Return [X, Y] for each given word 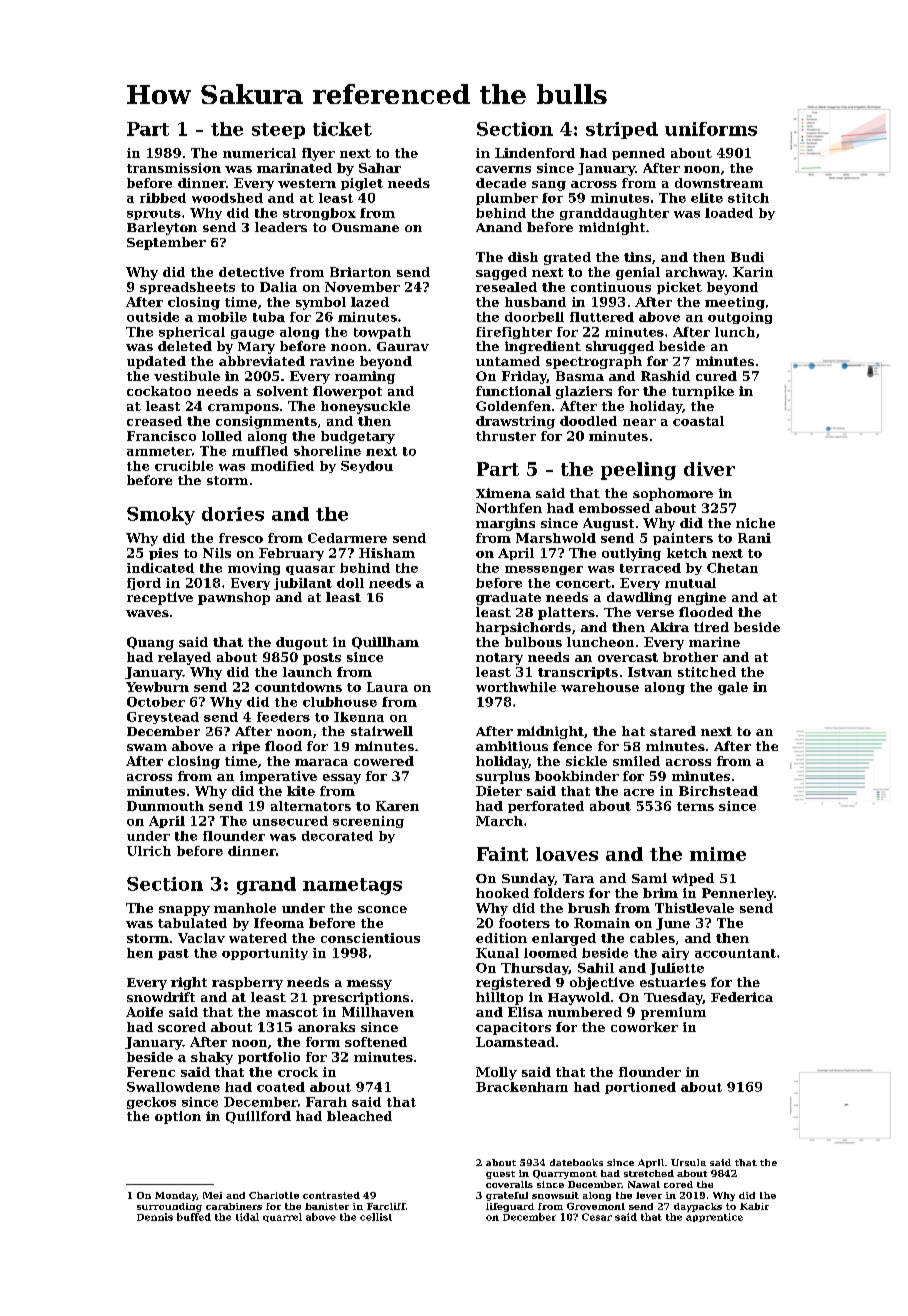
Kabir [754, 1206]
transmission [174, 168]
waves [147, 613]
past [173, 954]
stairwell [382, 731]
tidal [247, 1217]
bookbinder [577, 776]
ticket [342, 129]
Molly [496, 1073]
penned [638, 154]
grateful [507, 1196]
